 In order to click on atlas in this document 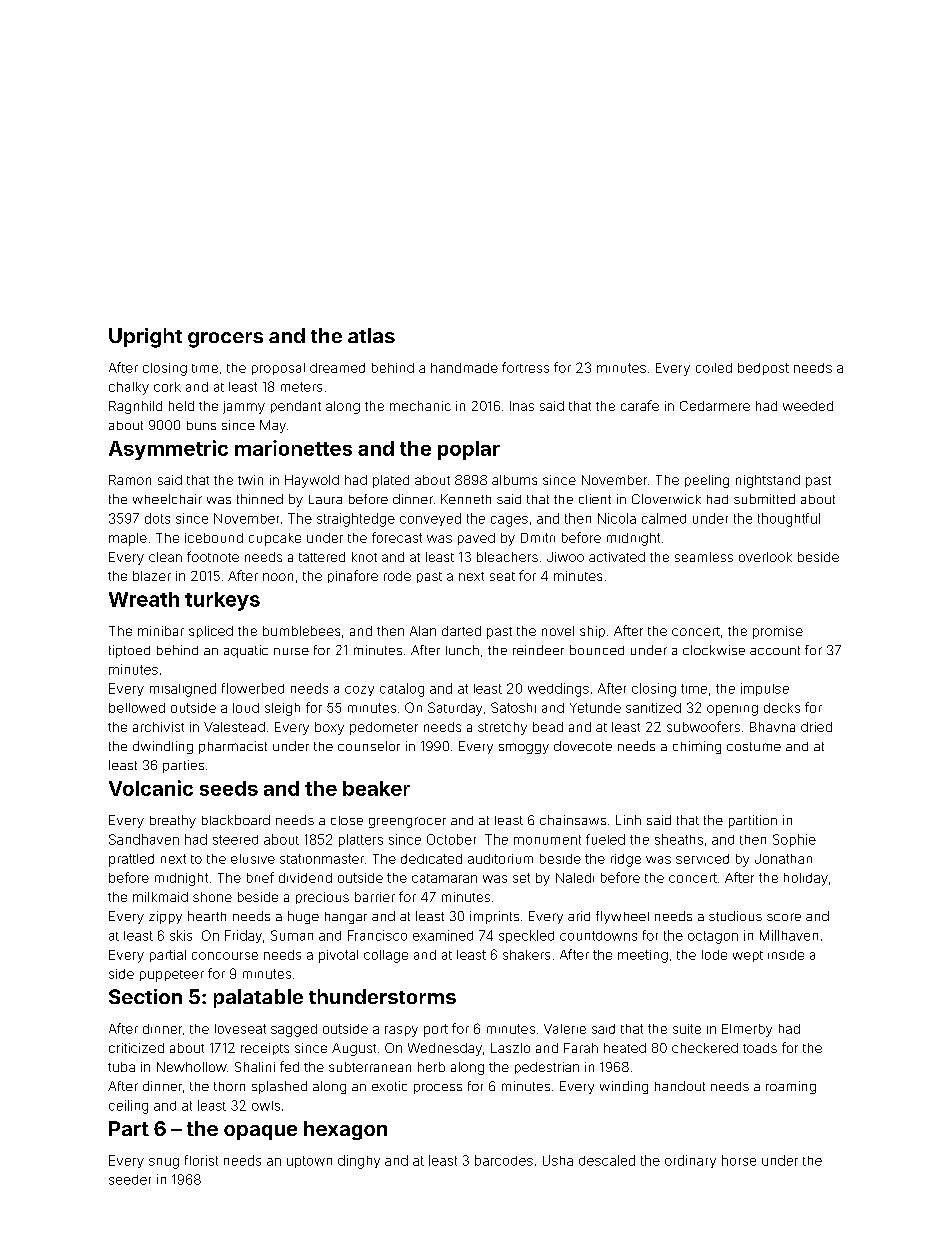, I will do `click(371, 335)`.
